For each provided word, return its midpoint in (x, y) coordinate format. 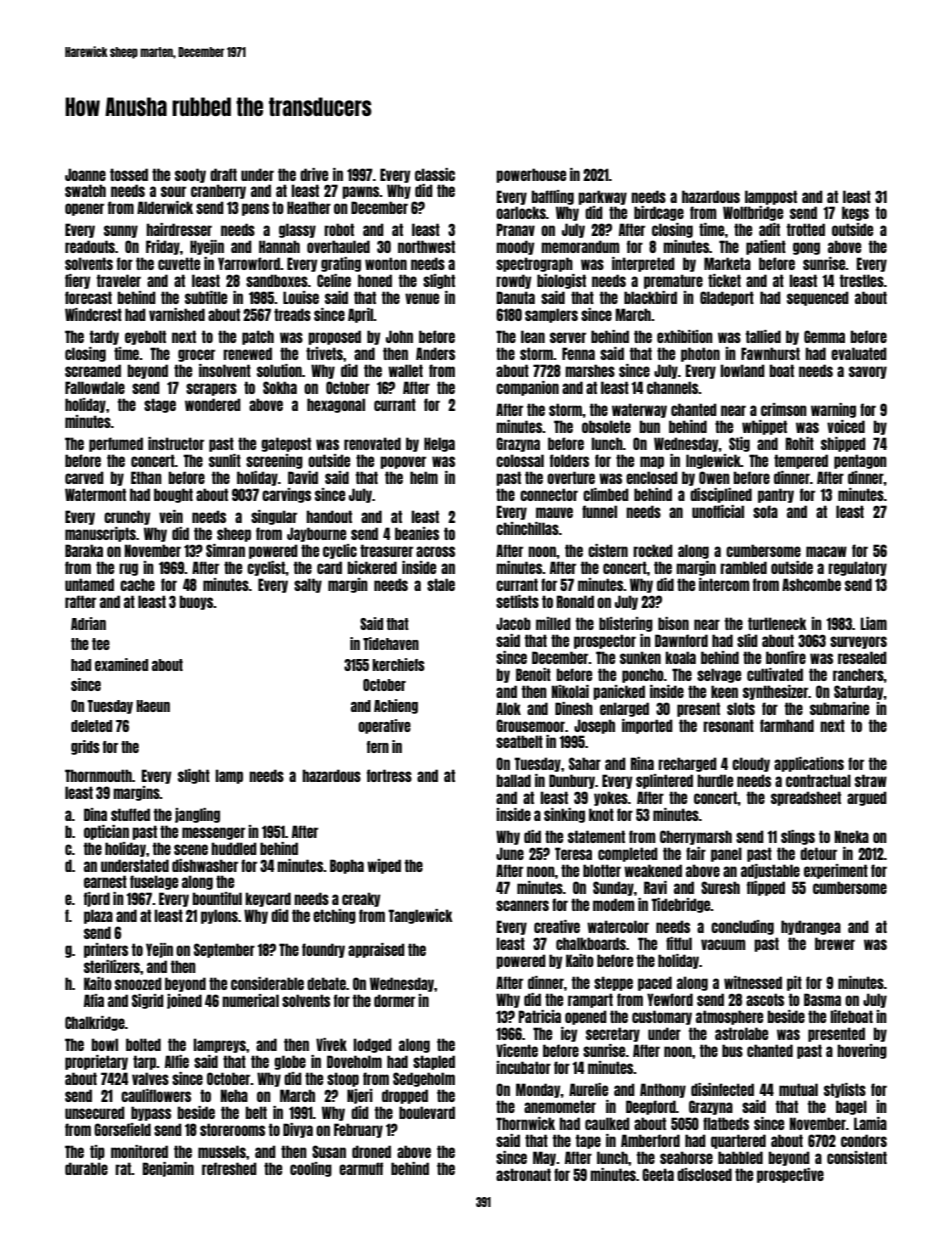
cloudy (751, 764)
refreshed (229, 1168)
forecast (88, 297)
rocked (653, 550)
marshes (590, 370)
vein (171, 516)
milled (553, 623)
